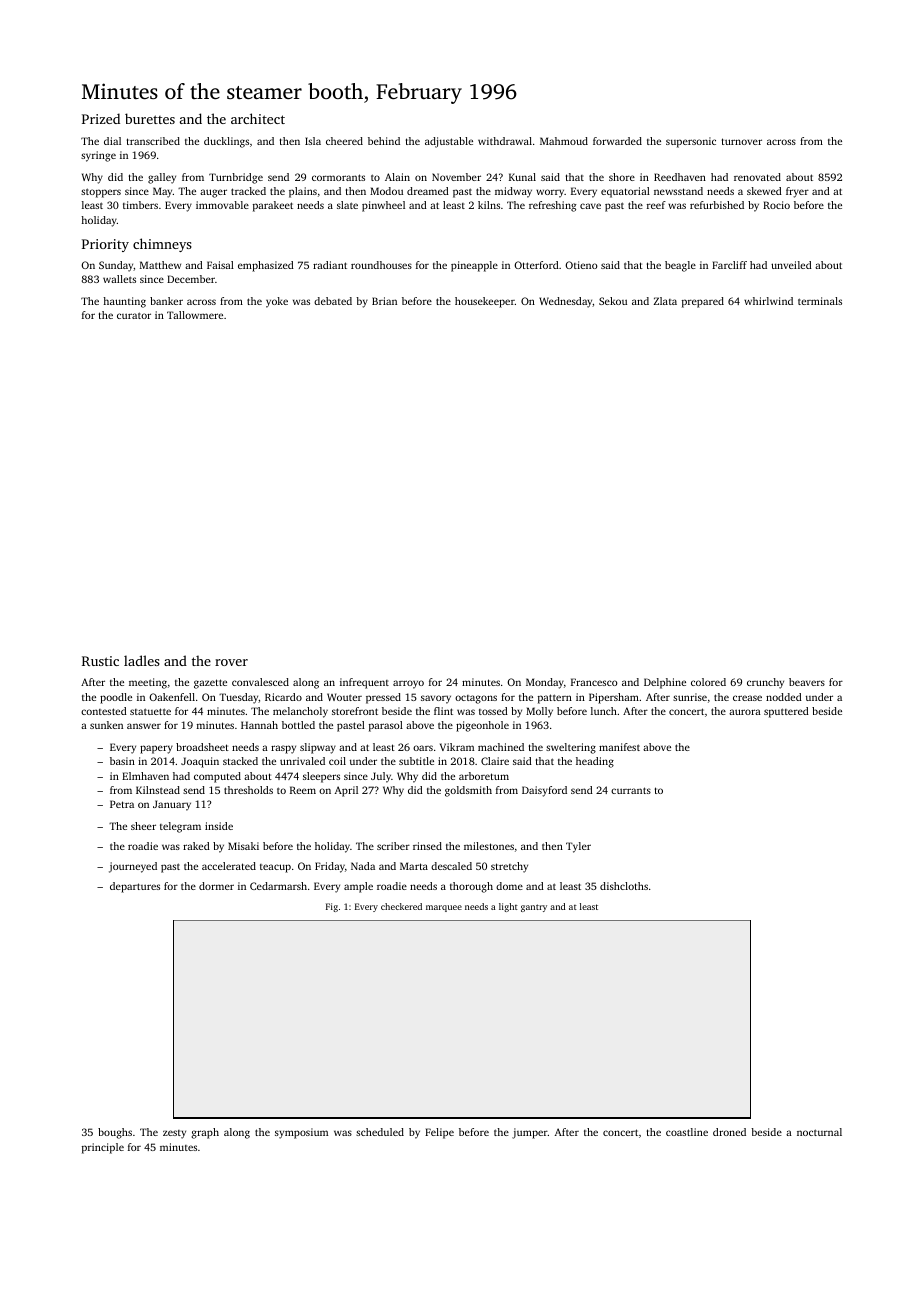 Image resolution: width=924 pixels, height=1308 pixels. I want to click on rover, so click(231, 662).
